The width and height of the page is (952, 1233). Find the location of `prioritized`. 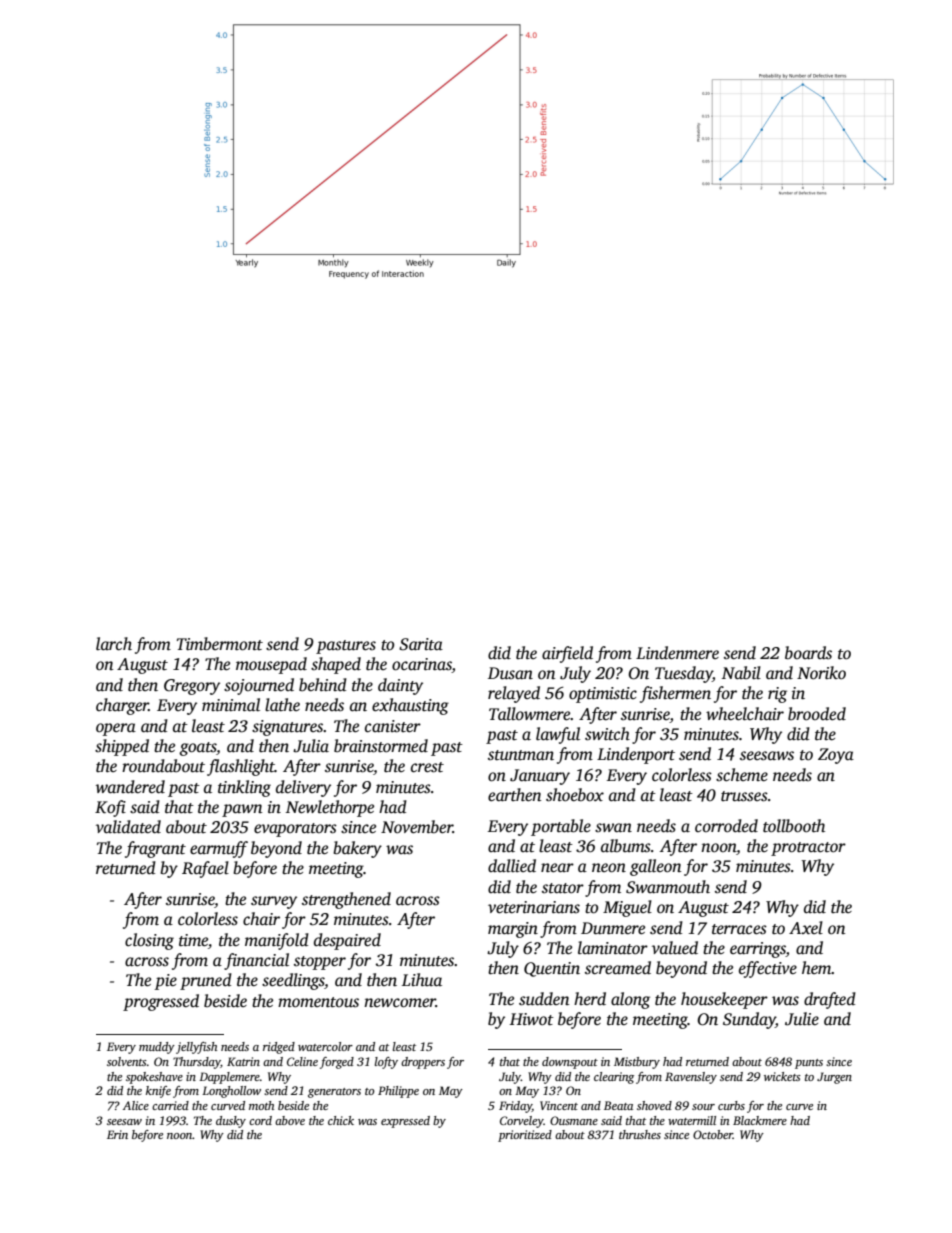

prioritized is located at coordinates (525, 1136).
